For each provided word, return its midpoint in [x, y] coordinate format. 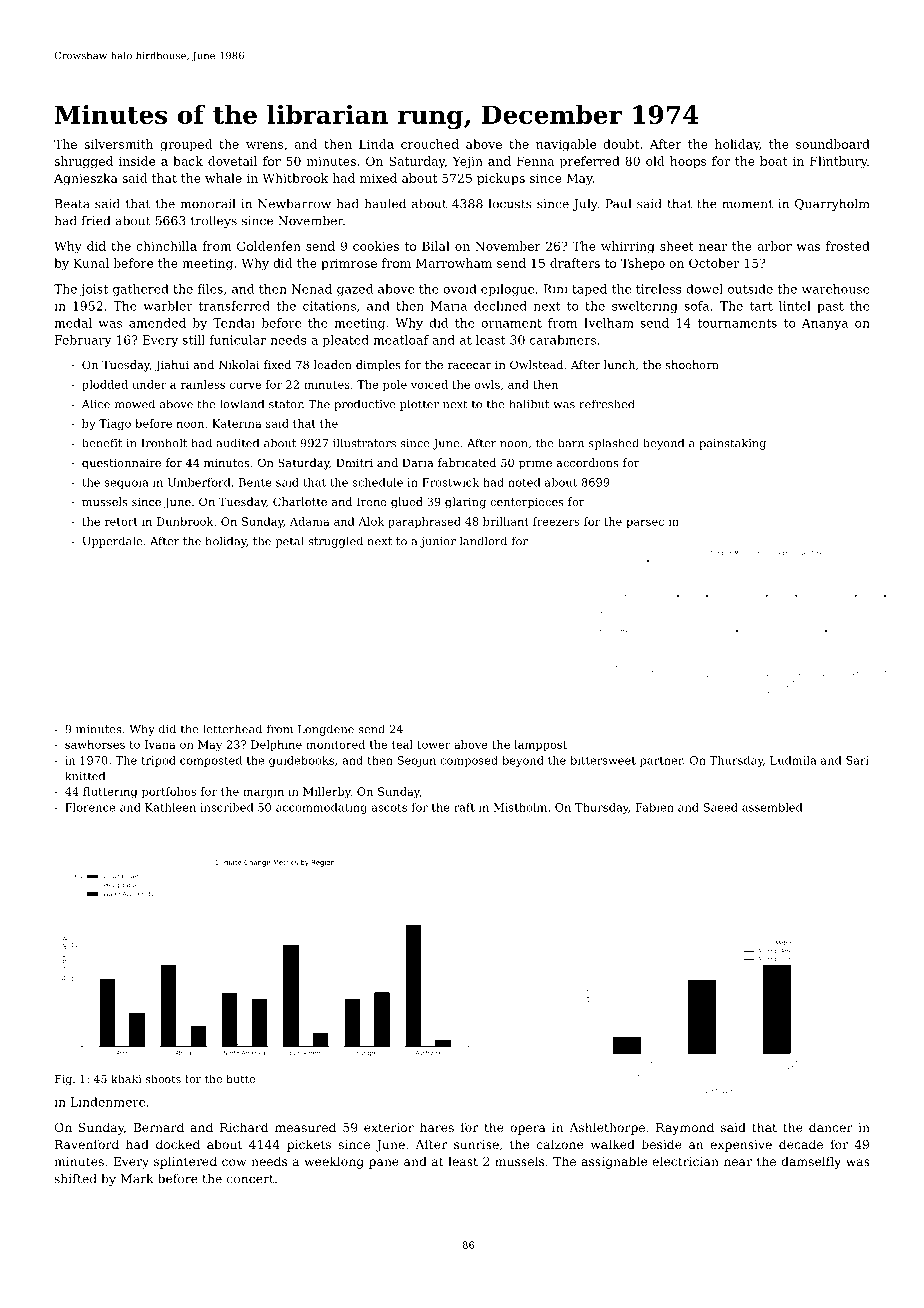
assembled [772, 807]
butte [240, 1078]
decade [801, 1144]
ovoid [460, 289]
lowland [242, 404]
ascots [389, 808]
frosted [848, 246]
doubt [621, 144]
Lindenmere [107, 1102]
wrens [264, 145]
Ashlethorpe [607, 1128]
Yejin [468, 162]
